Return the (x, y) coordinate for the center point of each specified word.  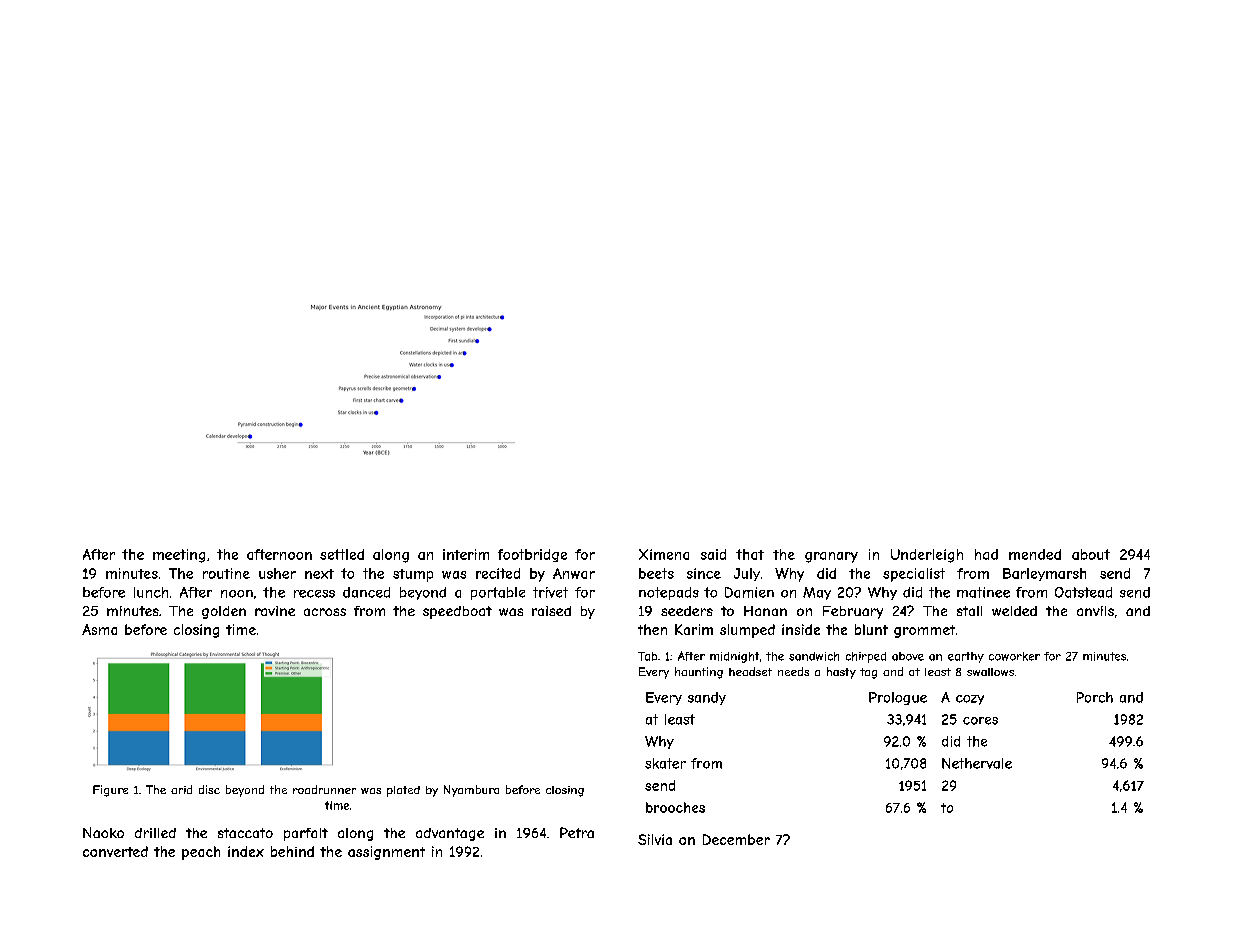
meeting (179, 556)
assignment (386, 853)
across (325, 612)
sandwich (814, 656)
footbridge (532, 555)
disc (209, 789)
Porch (1095, 697)
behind (292, 851)
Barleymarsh (1044, 574)
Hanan (765, 611)
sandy (707, 698)
